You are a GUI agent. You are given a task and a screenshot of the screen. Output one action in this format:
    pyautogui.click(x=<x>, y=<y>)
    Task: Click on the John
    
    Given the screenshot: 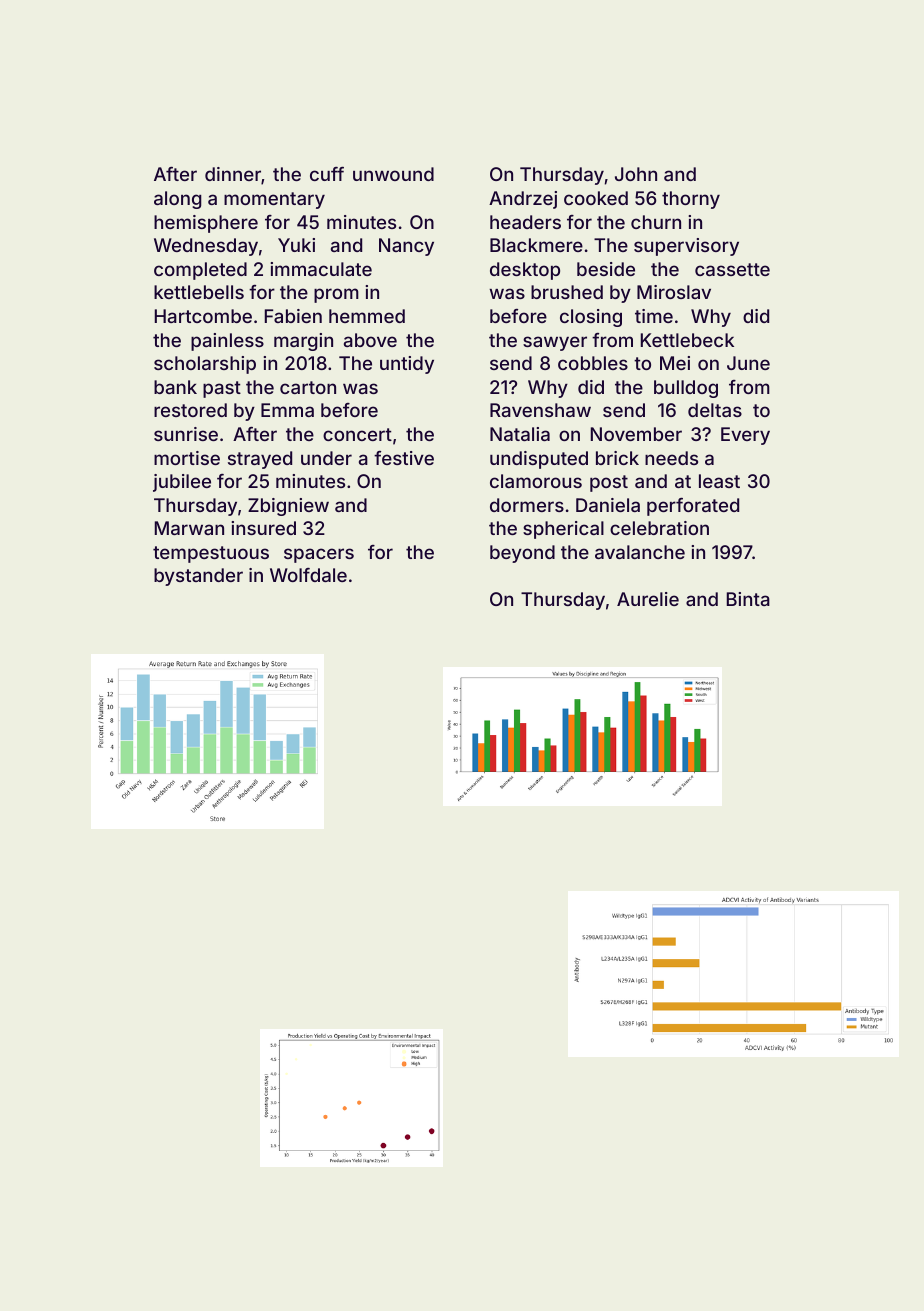 What is the action you would take?
    pyautogui.click(x=636, y=174)
